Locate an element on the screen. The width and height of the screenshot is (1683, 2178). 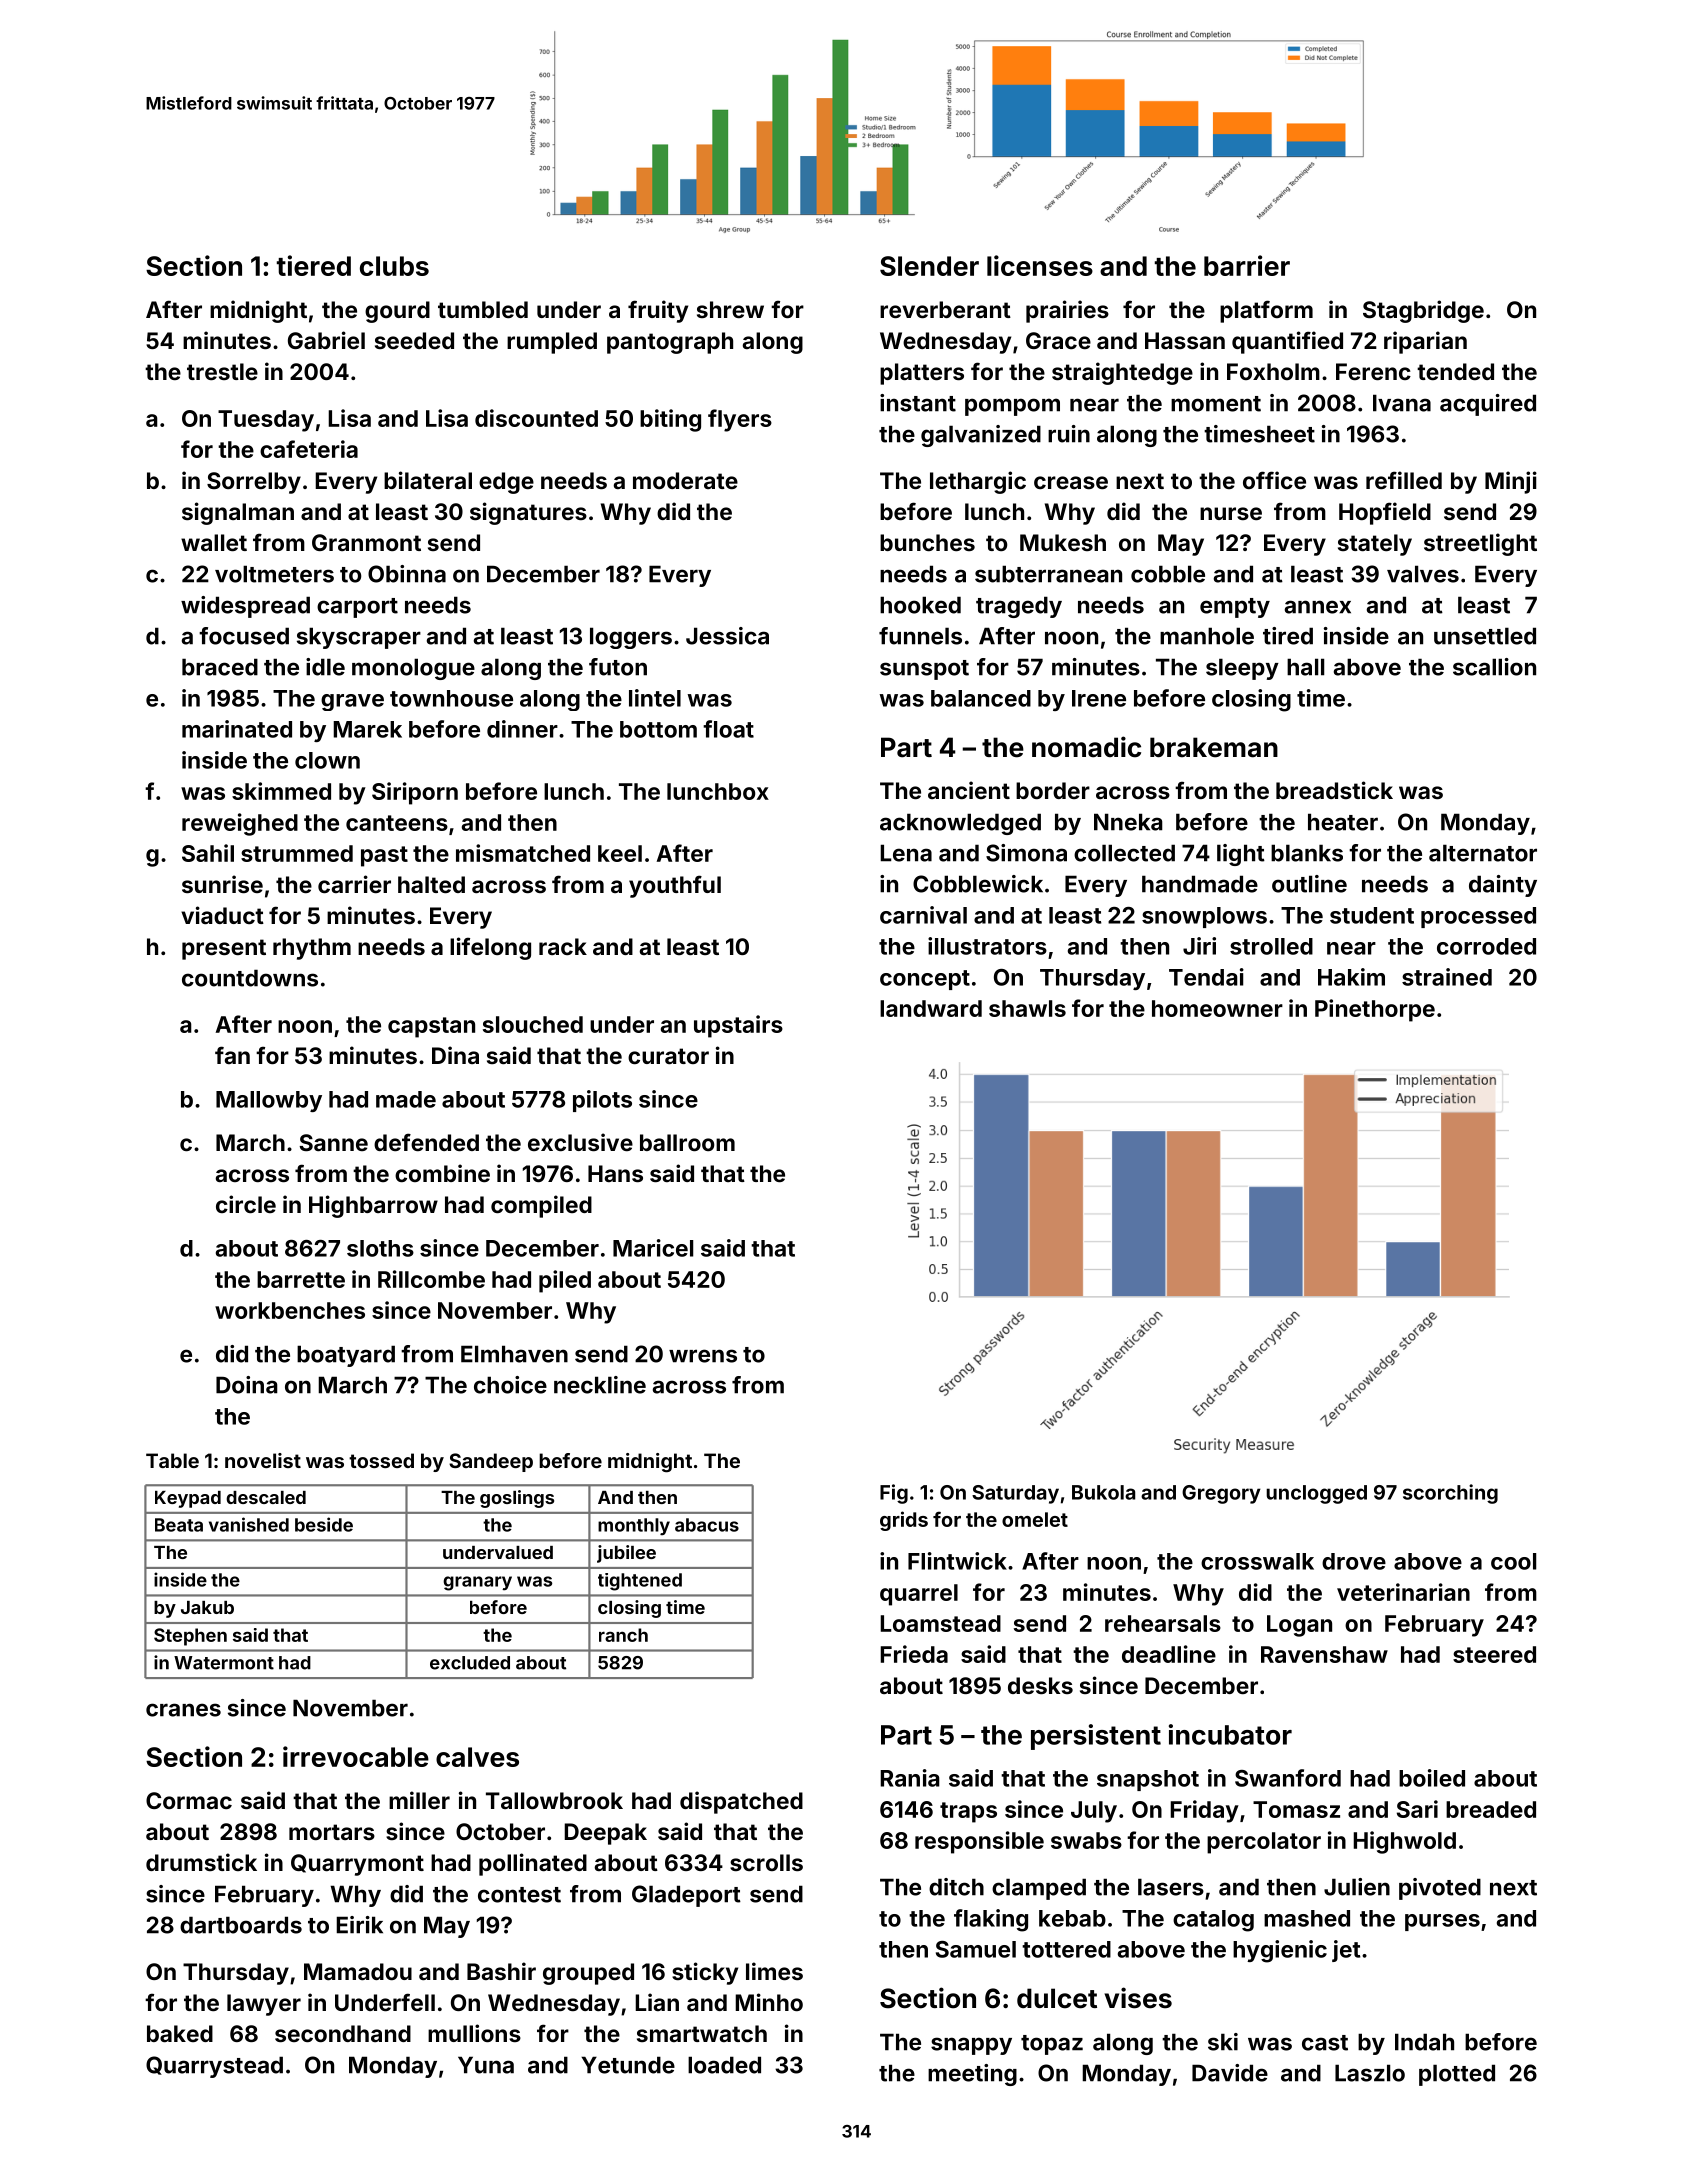
barrette is located at coordinates (301, 1279).
